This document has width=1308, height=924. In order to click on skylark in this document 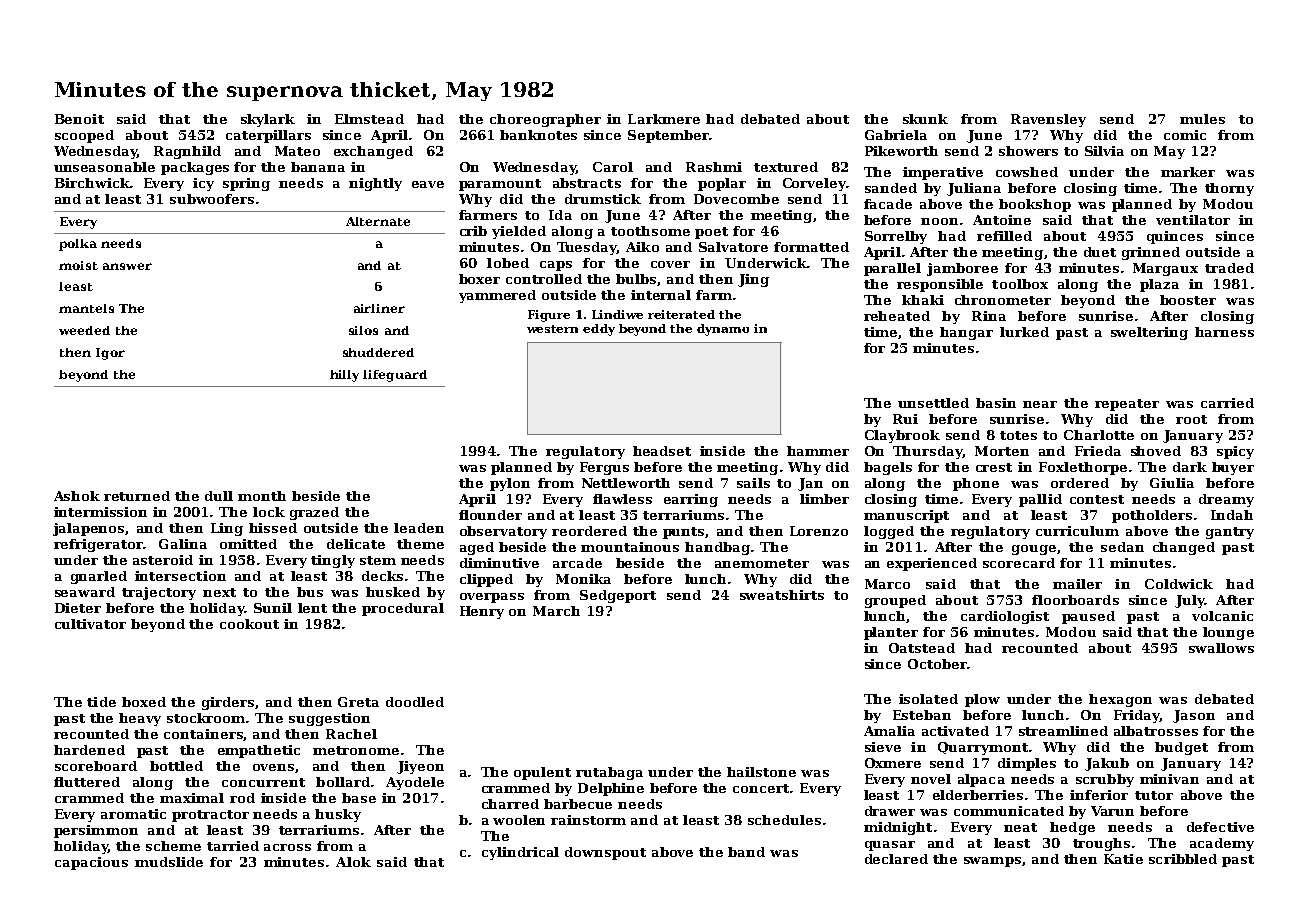, I will do `click(268, 120)`.
